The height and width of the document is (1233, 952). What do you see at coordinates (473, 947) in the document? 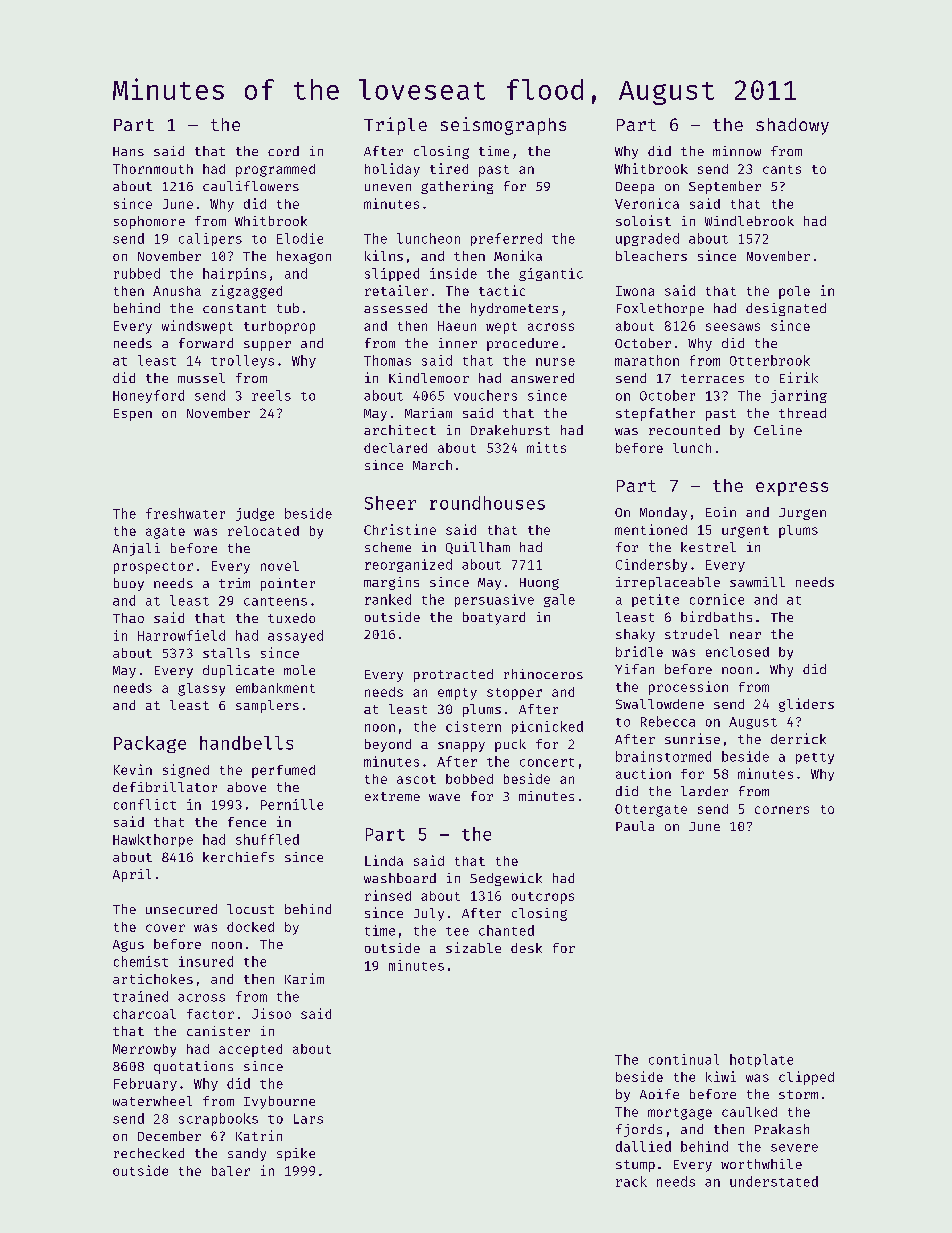
I see `sizable` at bounding box center [473, 947].
